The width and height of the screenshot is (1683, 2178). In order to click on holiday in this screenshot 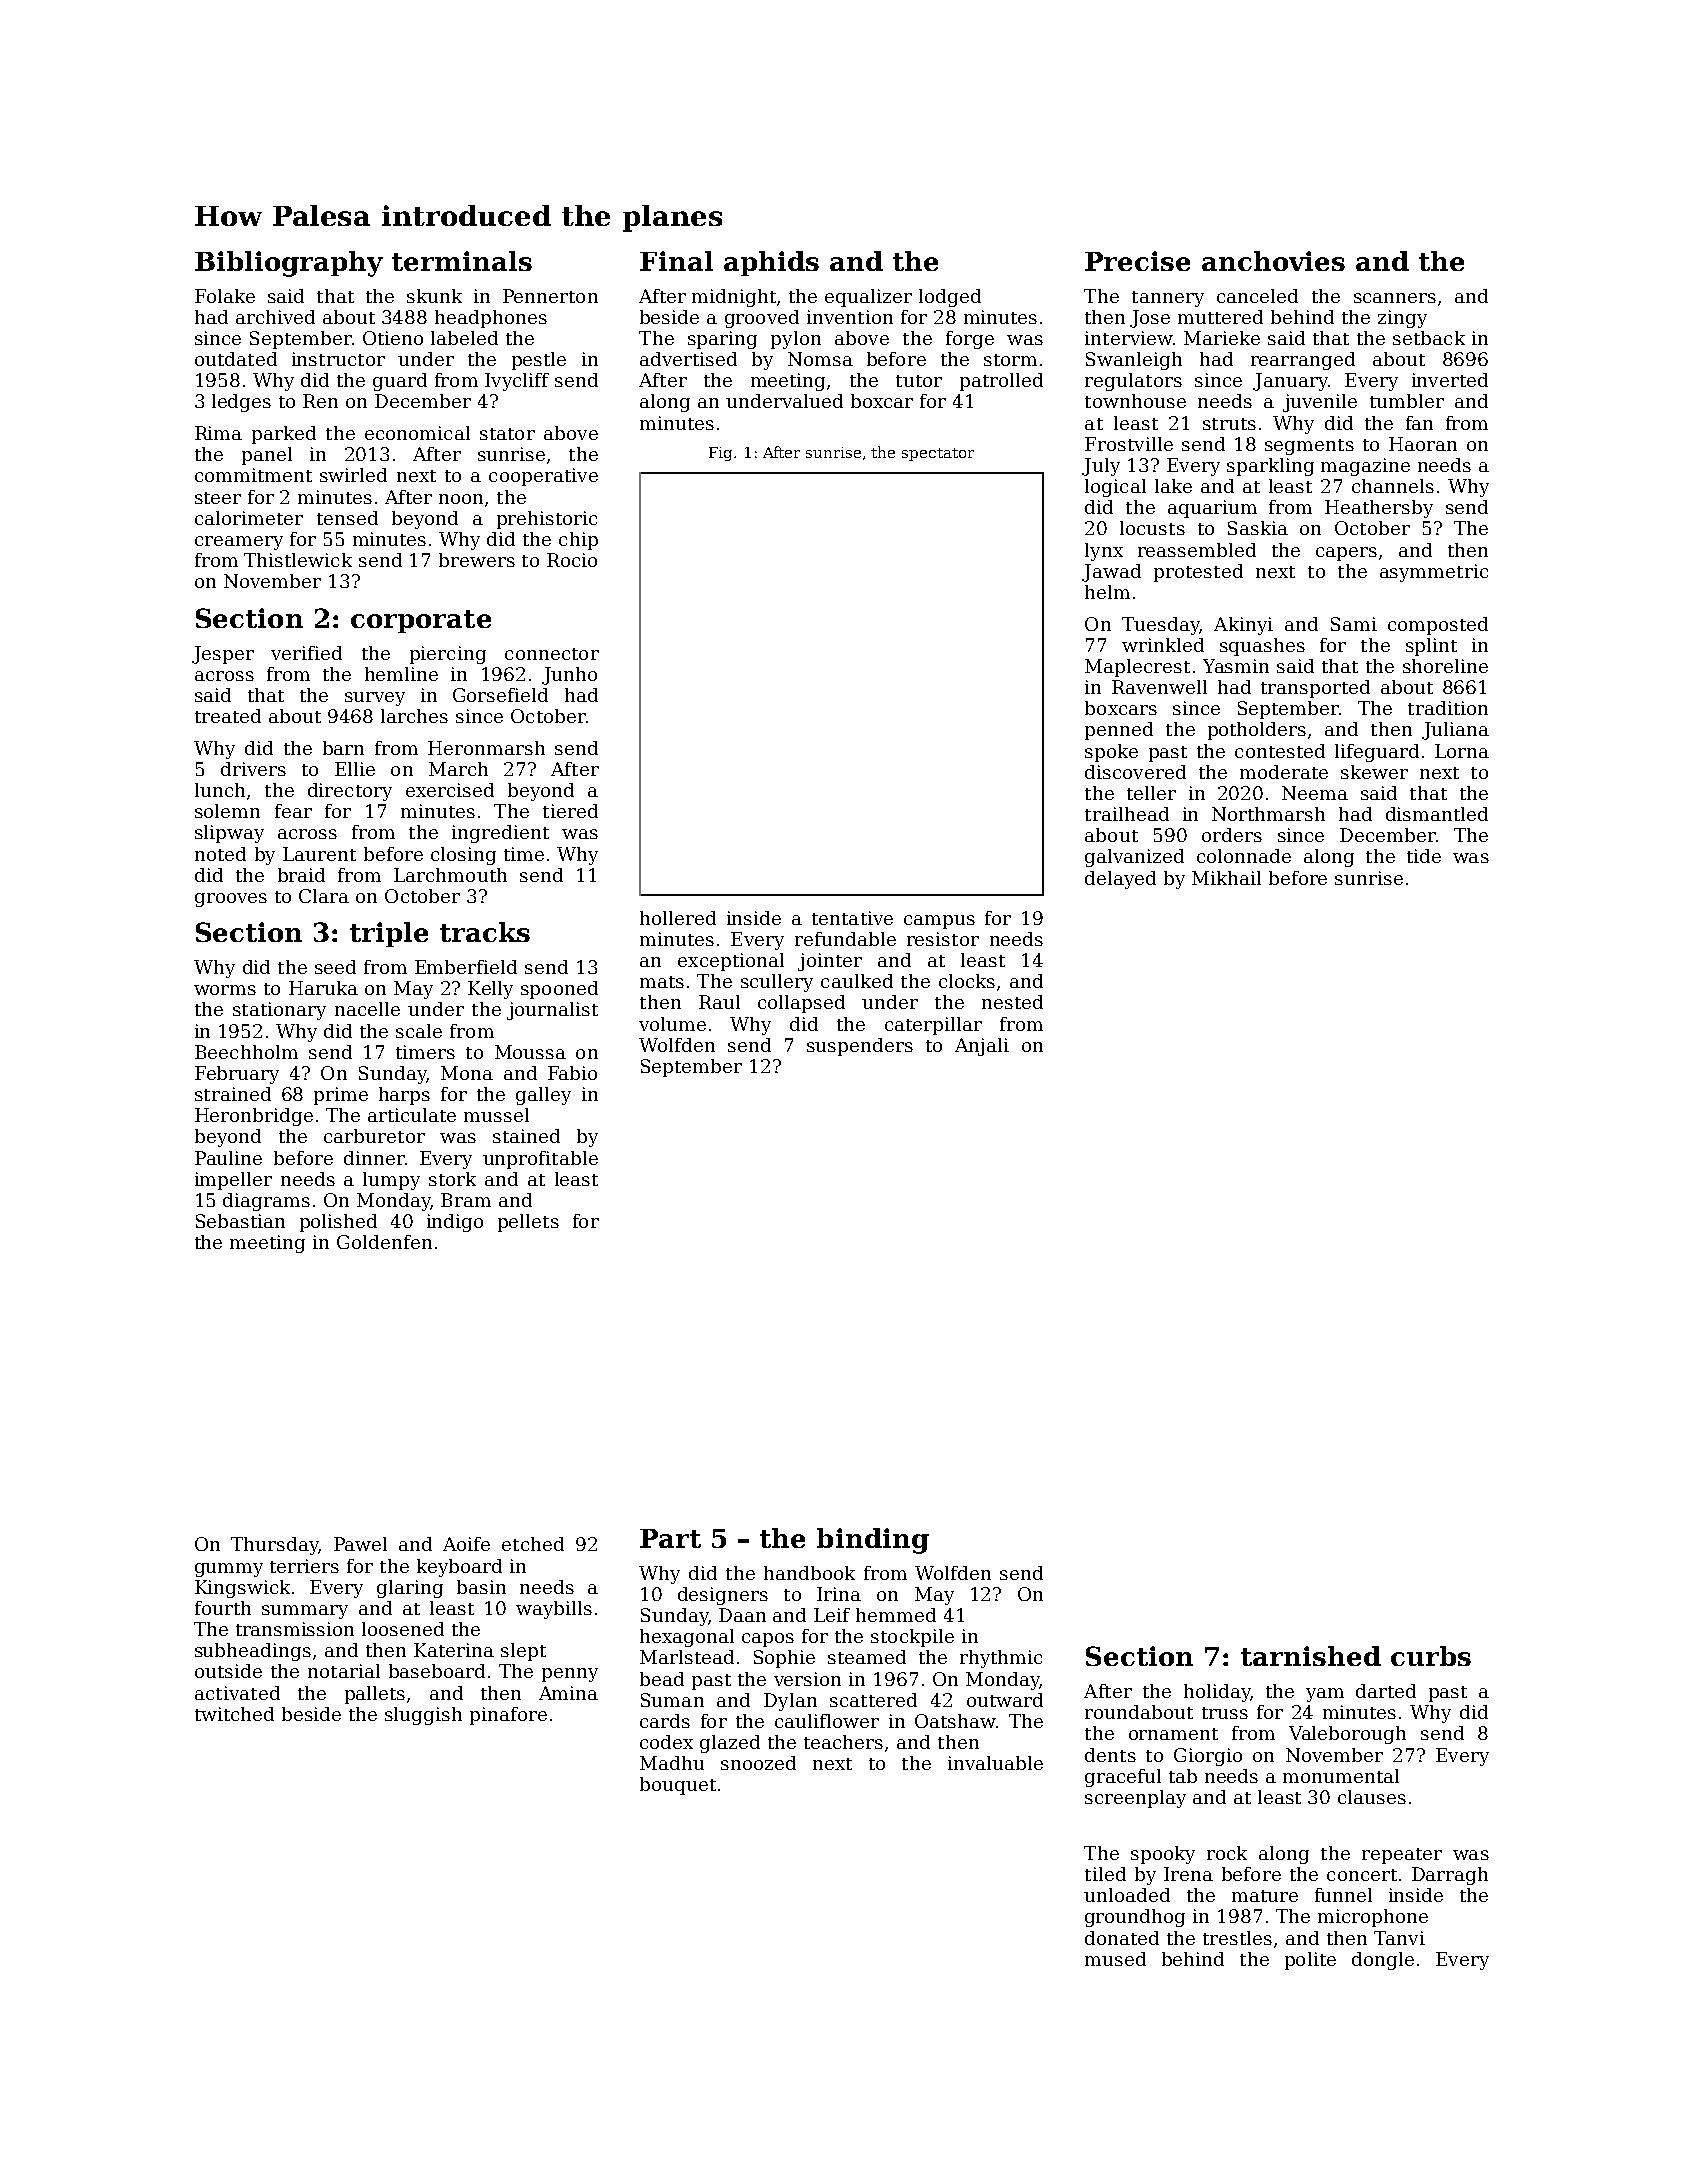, I will do `click(1217, 1693)`.
